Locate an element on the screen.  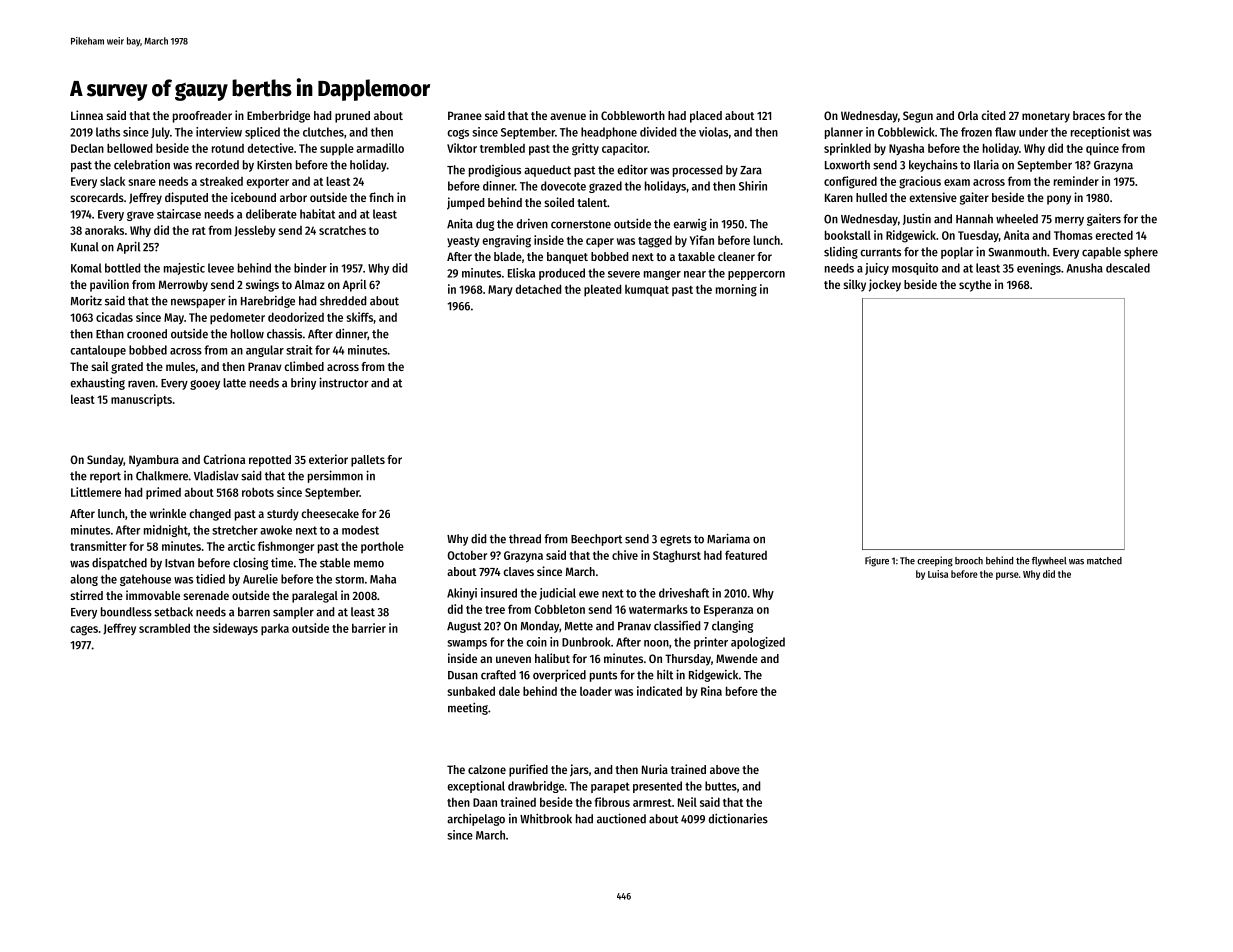
cages is located at coordinates (84, 630).
